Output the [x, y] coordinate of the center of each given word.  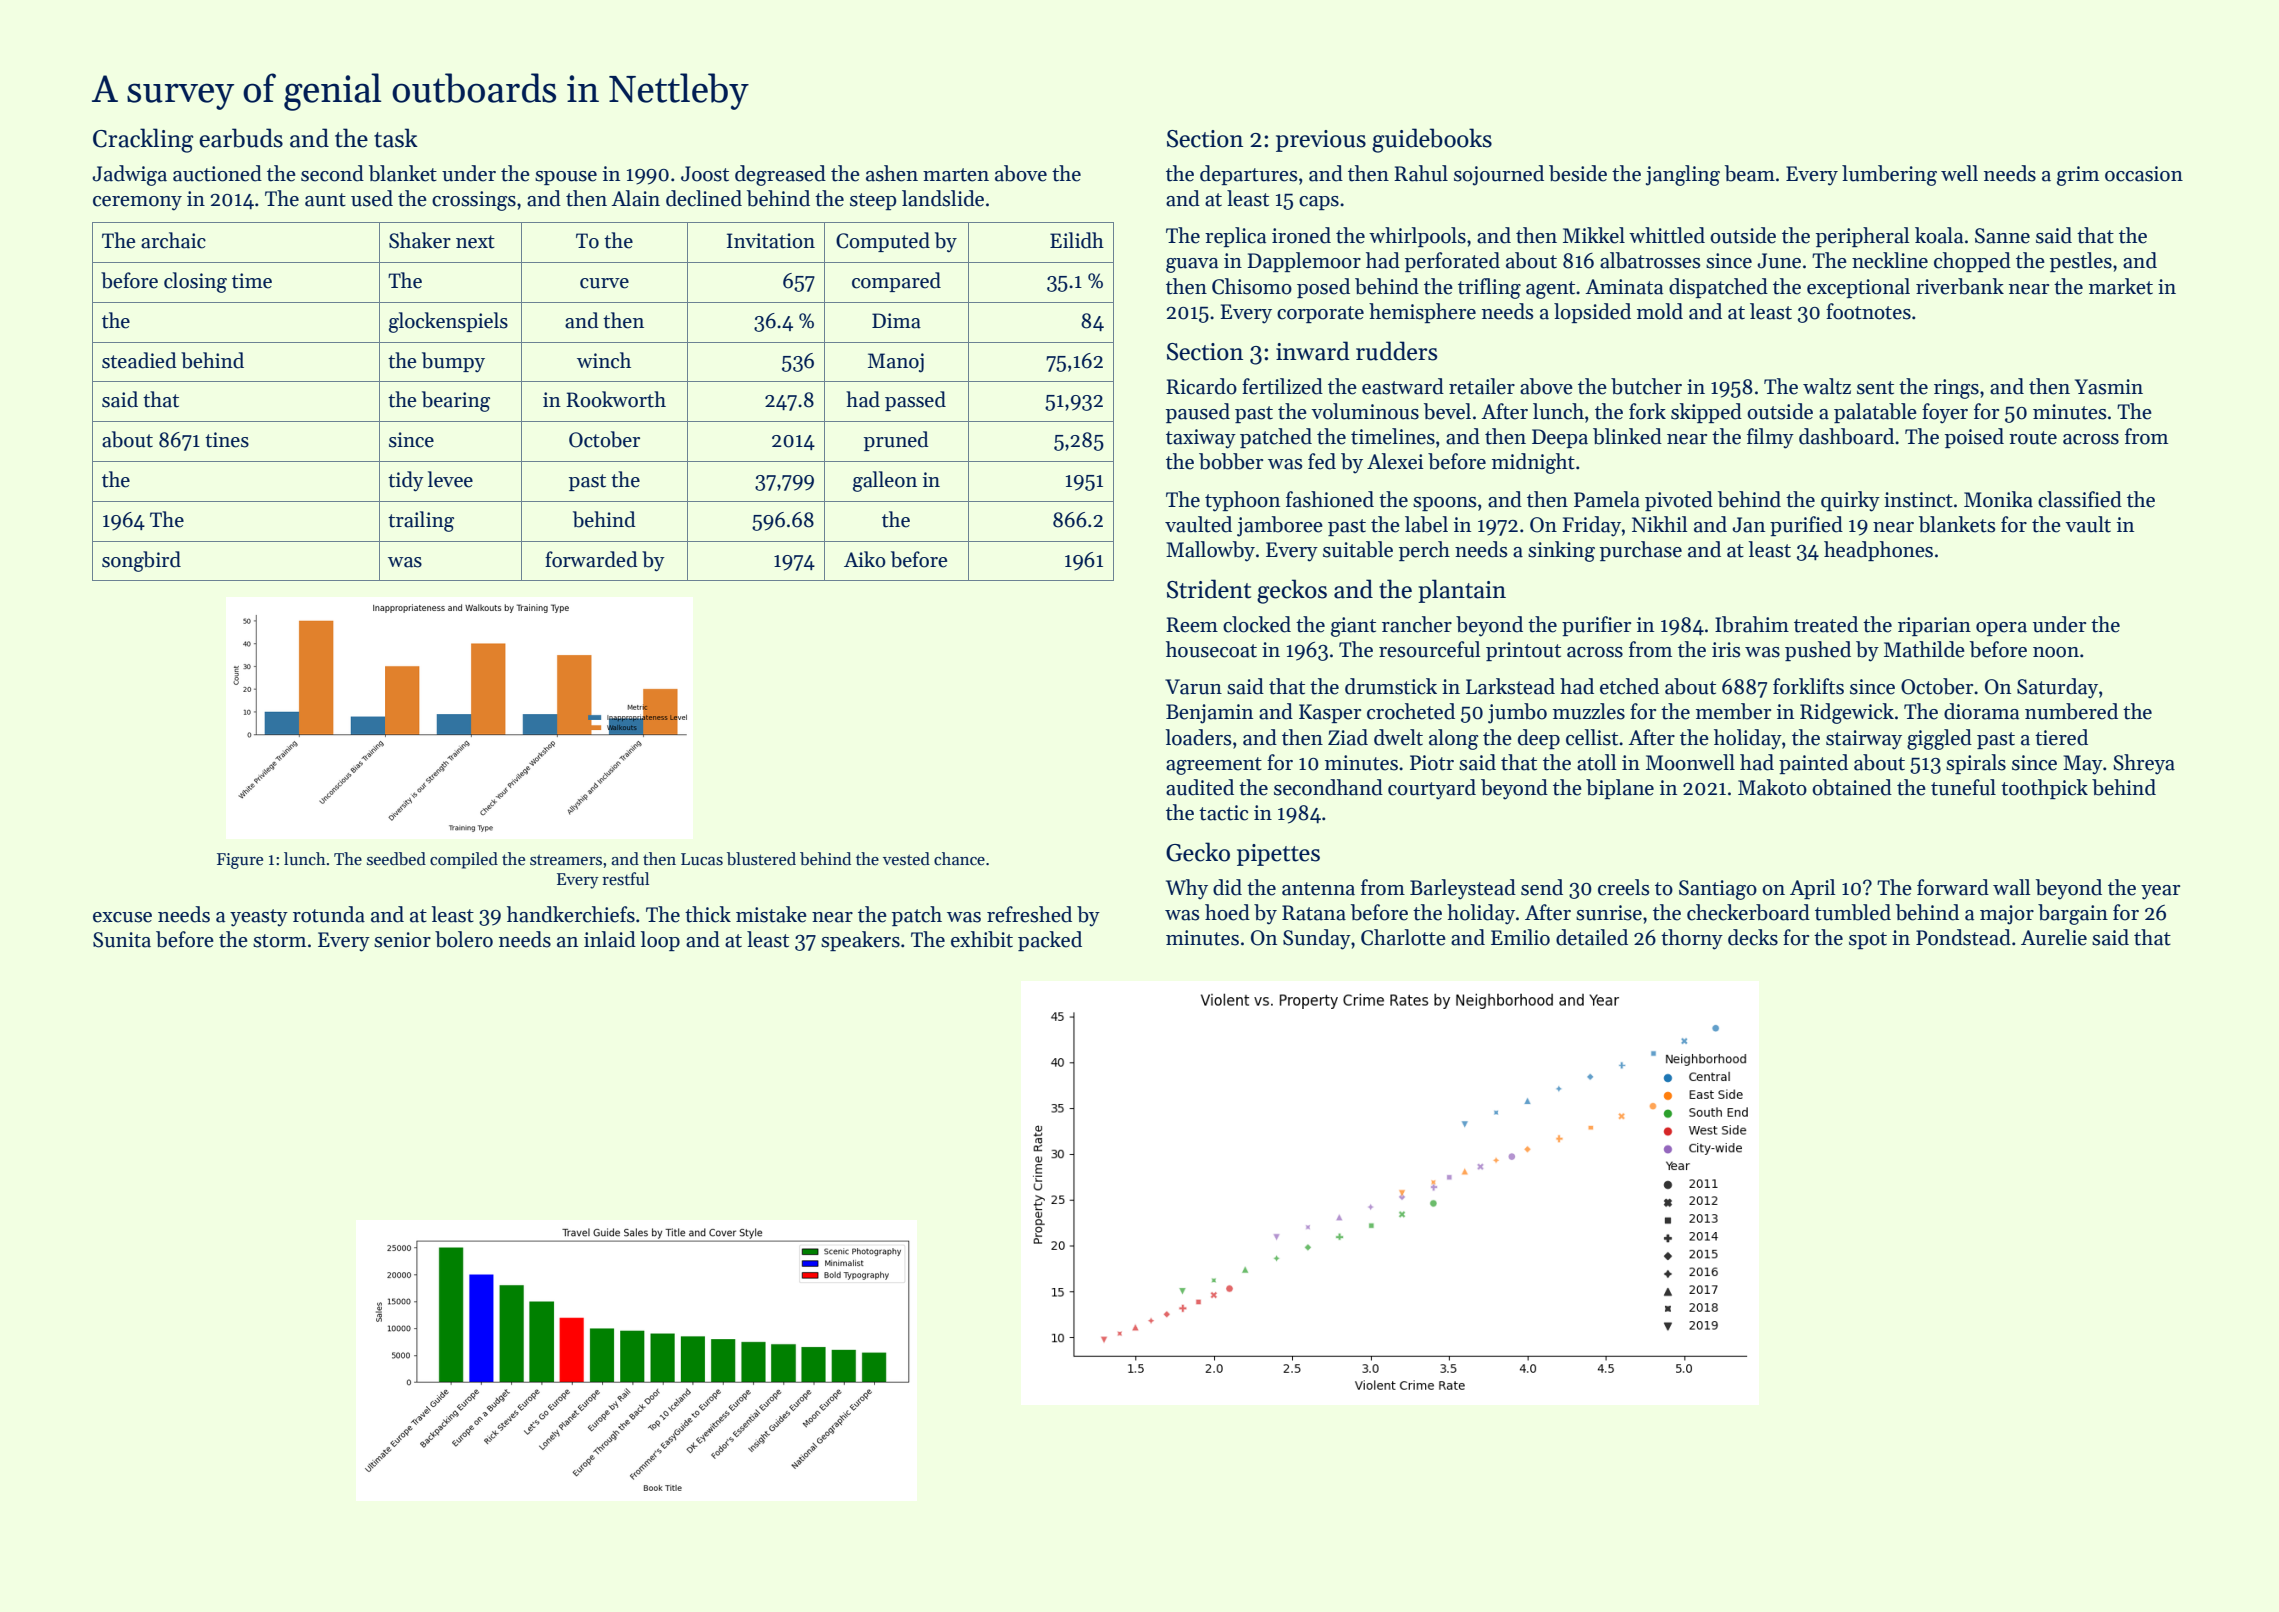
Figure [240, 861]
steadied [139, 360]
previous [1321, 141]
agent [1550, 290]
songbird [141, 561]
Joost [705, 174]
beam [1750, 173]
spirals [1976, 764]
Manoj [896, 363]
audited [1200, 787]
